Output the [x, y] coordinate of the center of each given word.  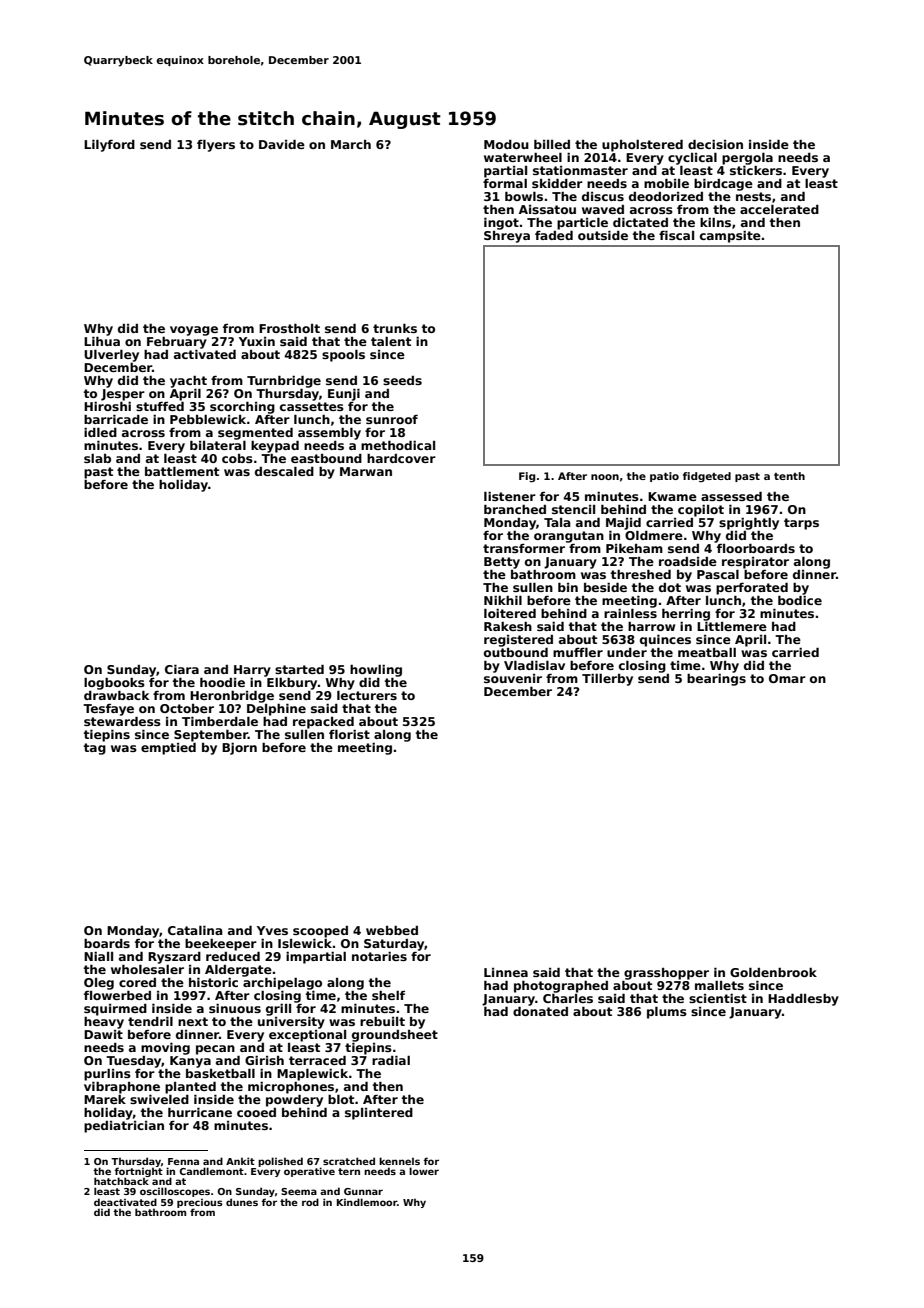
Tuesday [133, 1062]
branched [515, 509]
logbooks [114, 684]
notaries [379, 956]
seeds [402, 380]
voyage [194, 331]
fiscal [676, 235]
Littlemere [732, 626]
